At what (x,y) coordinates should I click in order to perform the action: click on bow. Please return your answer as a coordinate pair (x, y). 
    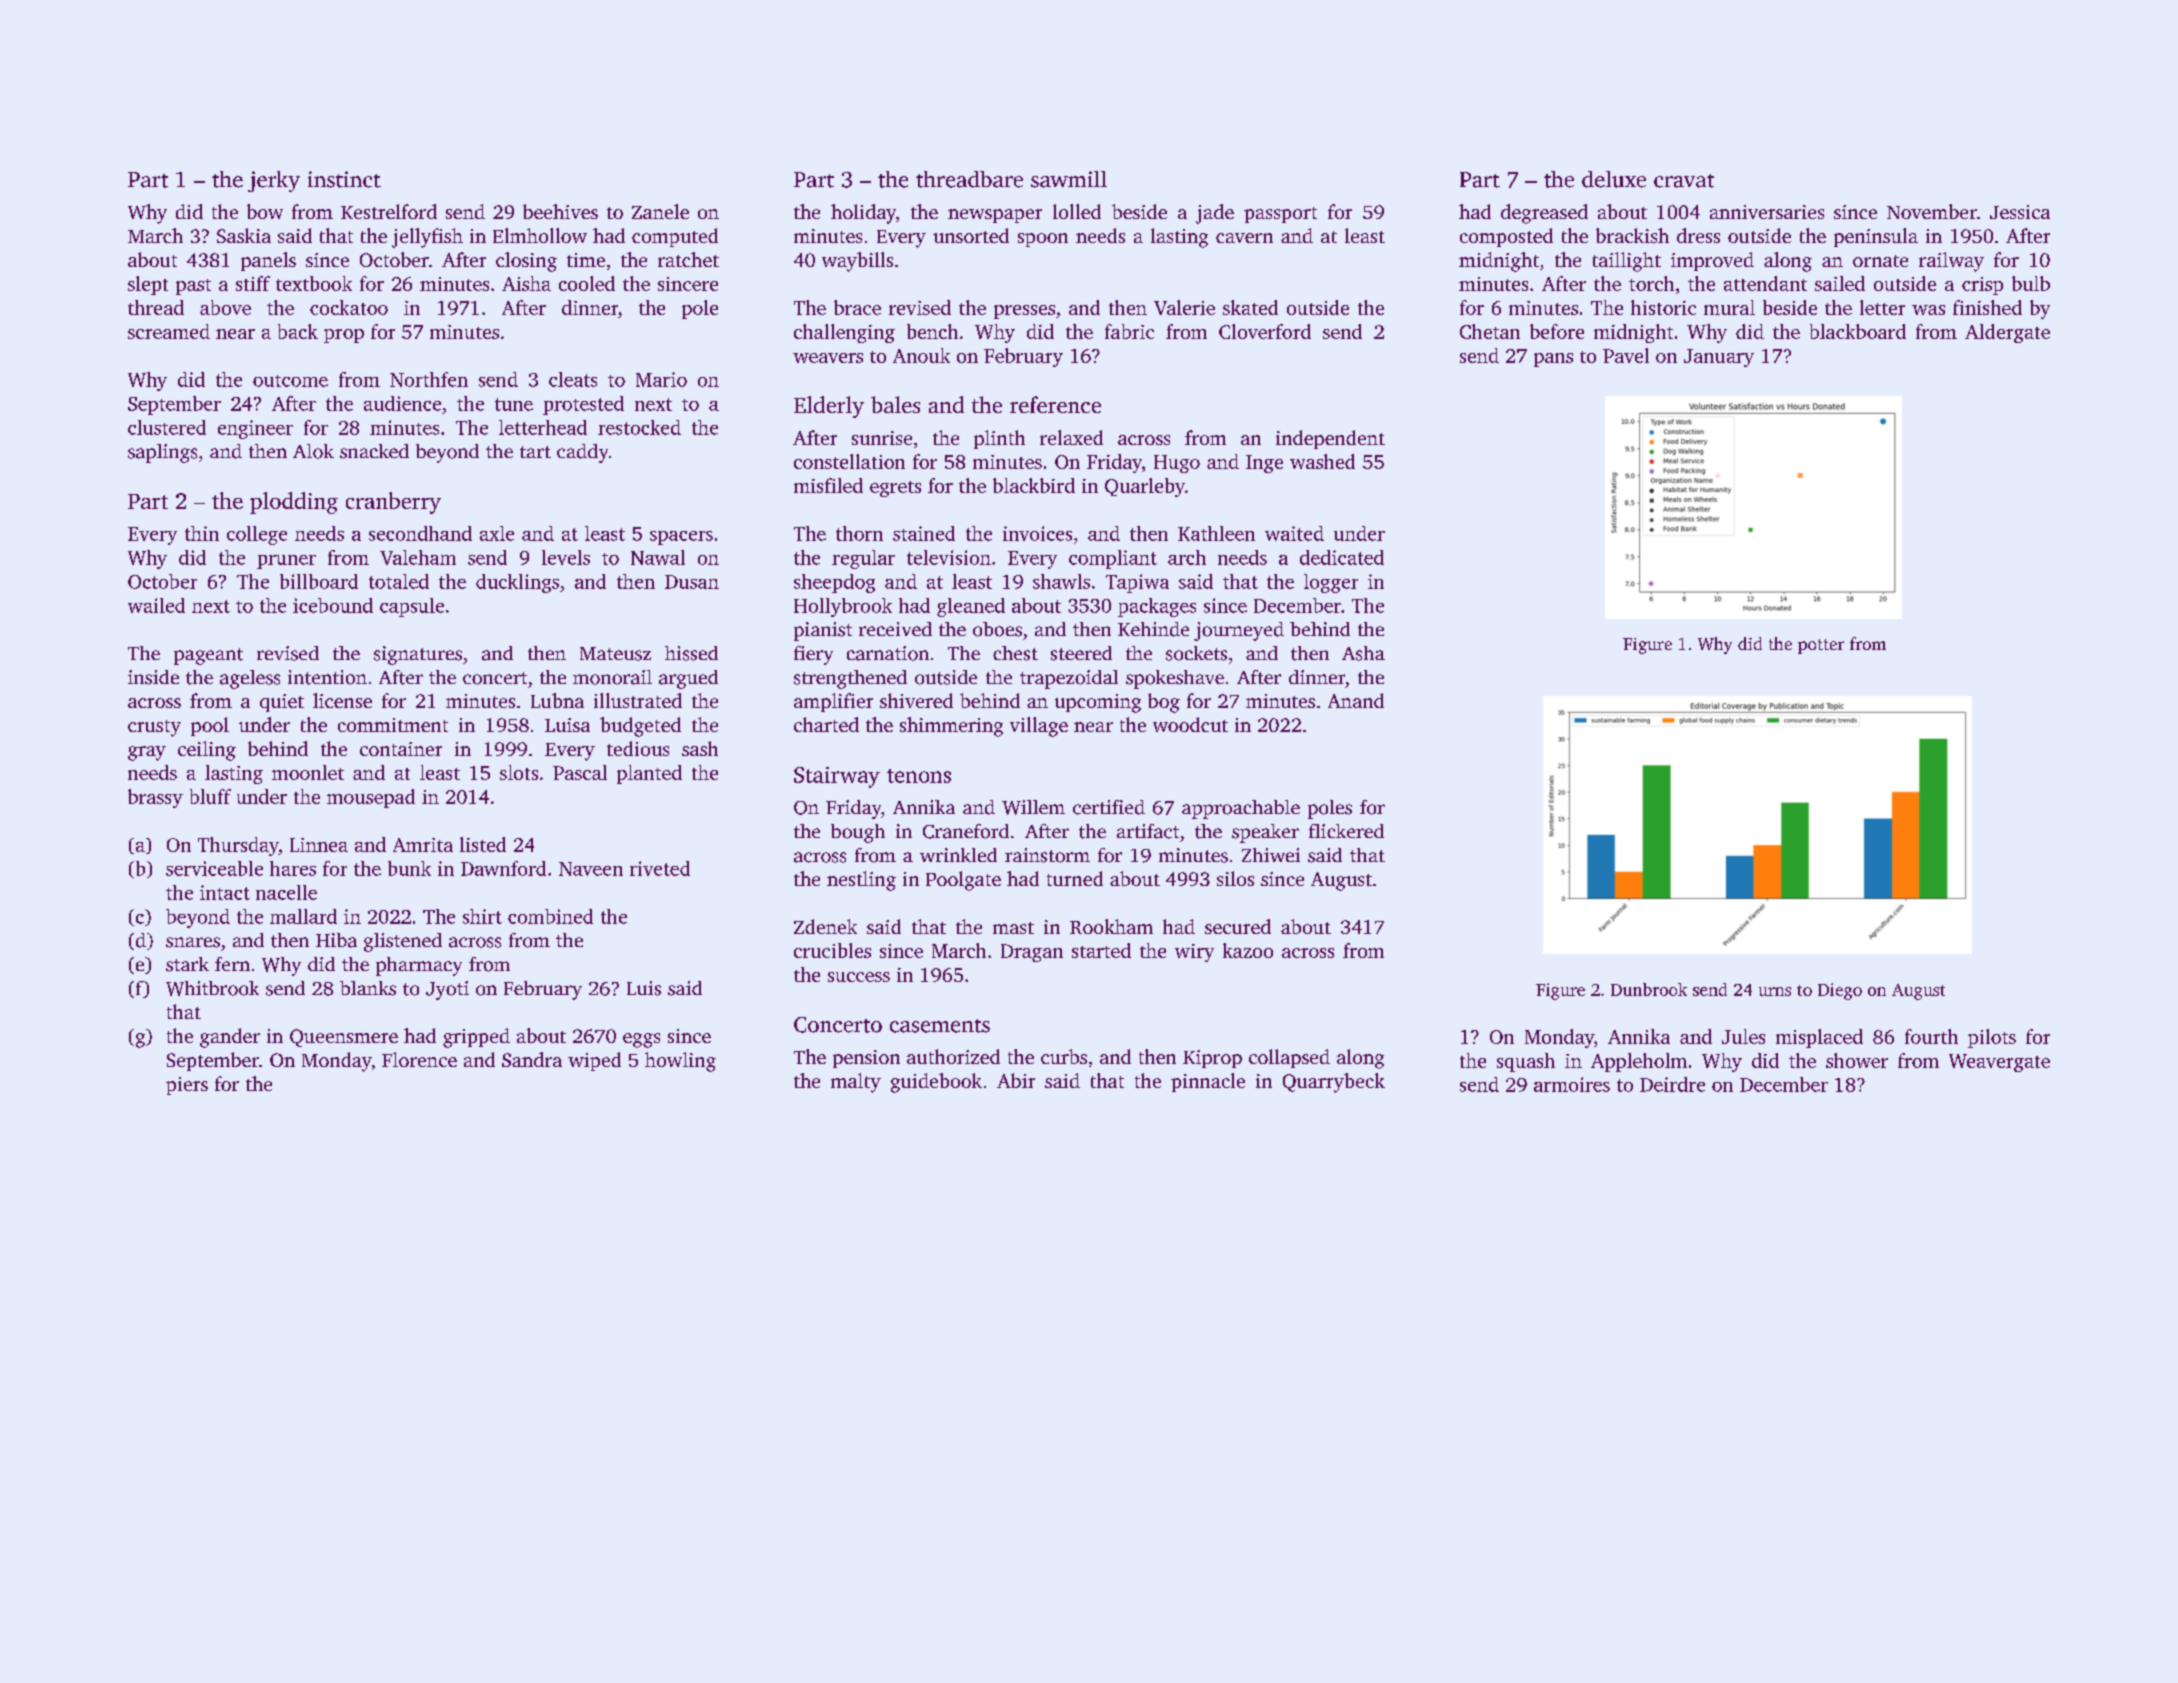
    Looking at the image, I should click on (265, 211).
